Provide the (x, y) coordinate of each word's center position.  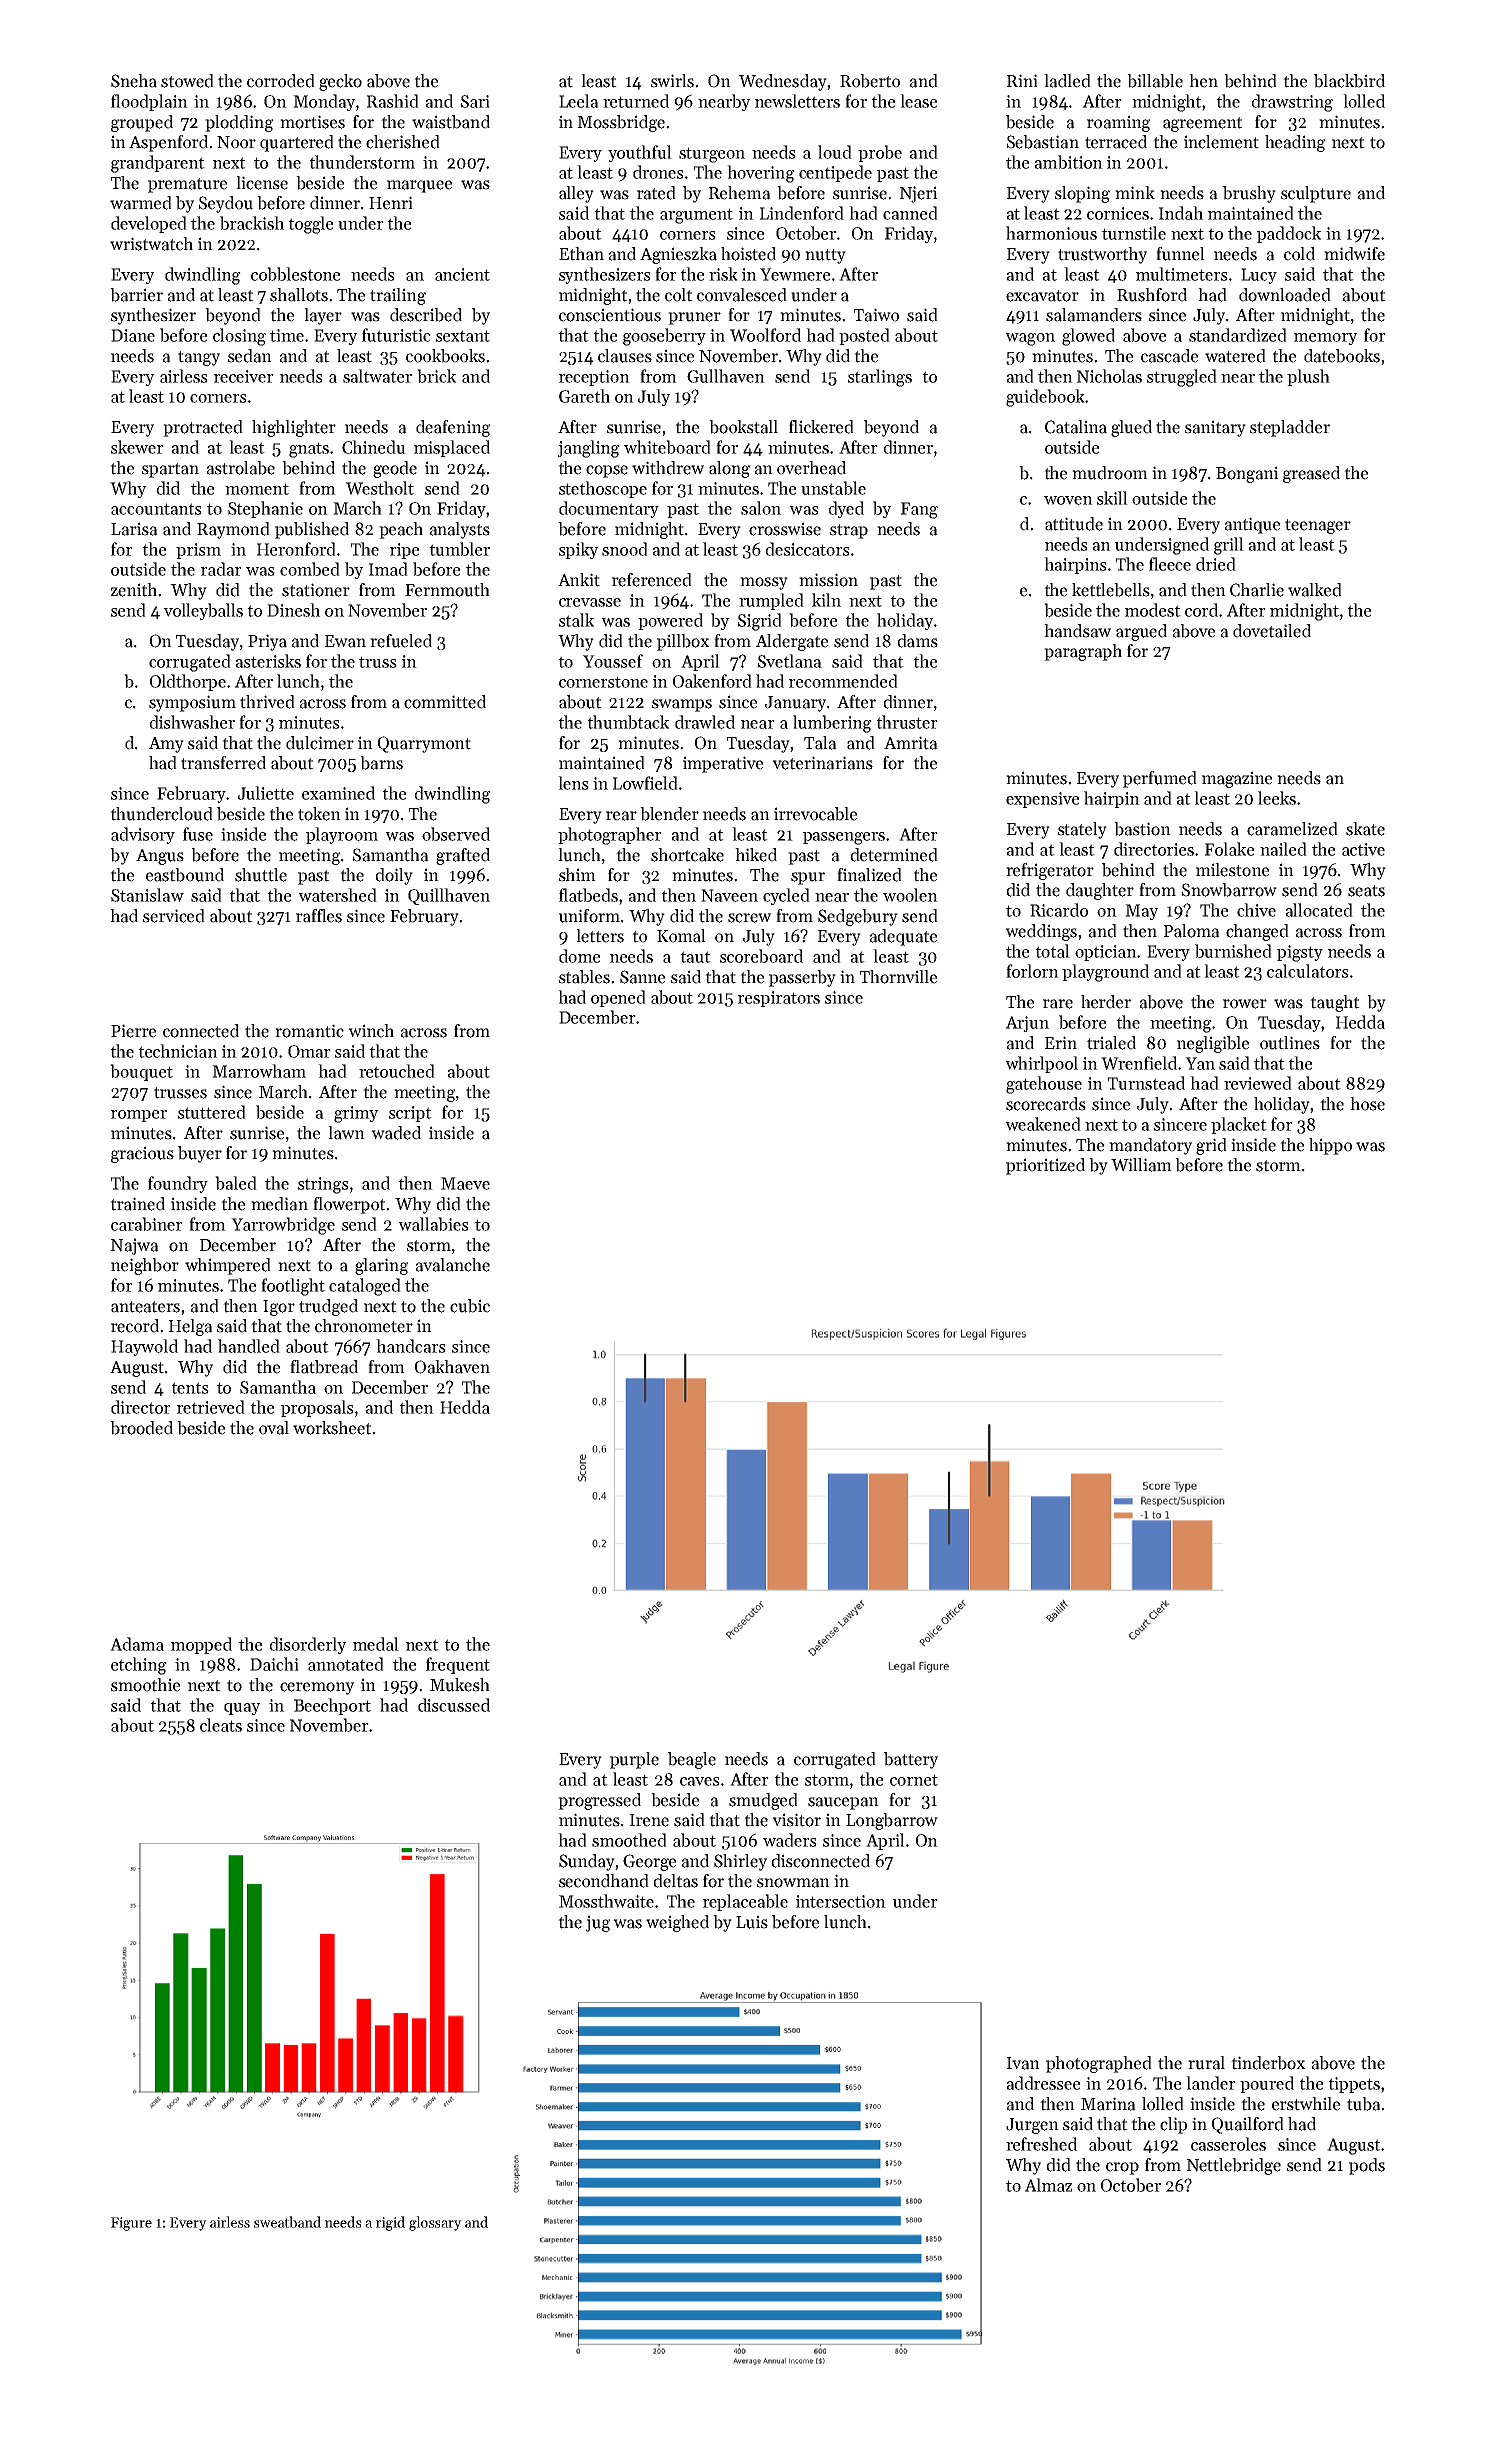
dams (918, 641)
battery (911, 1760)
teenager (1318, 526)
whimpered (228, 1266)
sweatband (287, 2222)
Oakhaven (452, 1367)
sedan (250, 356)
